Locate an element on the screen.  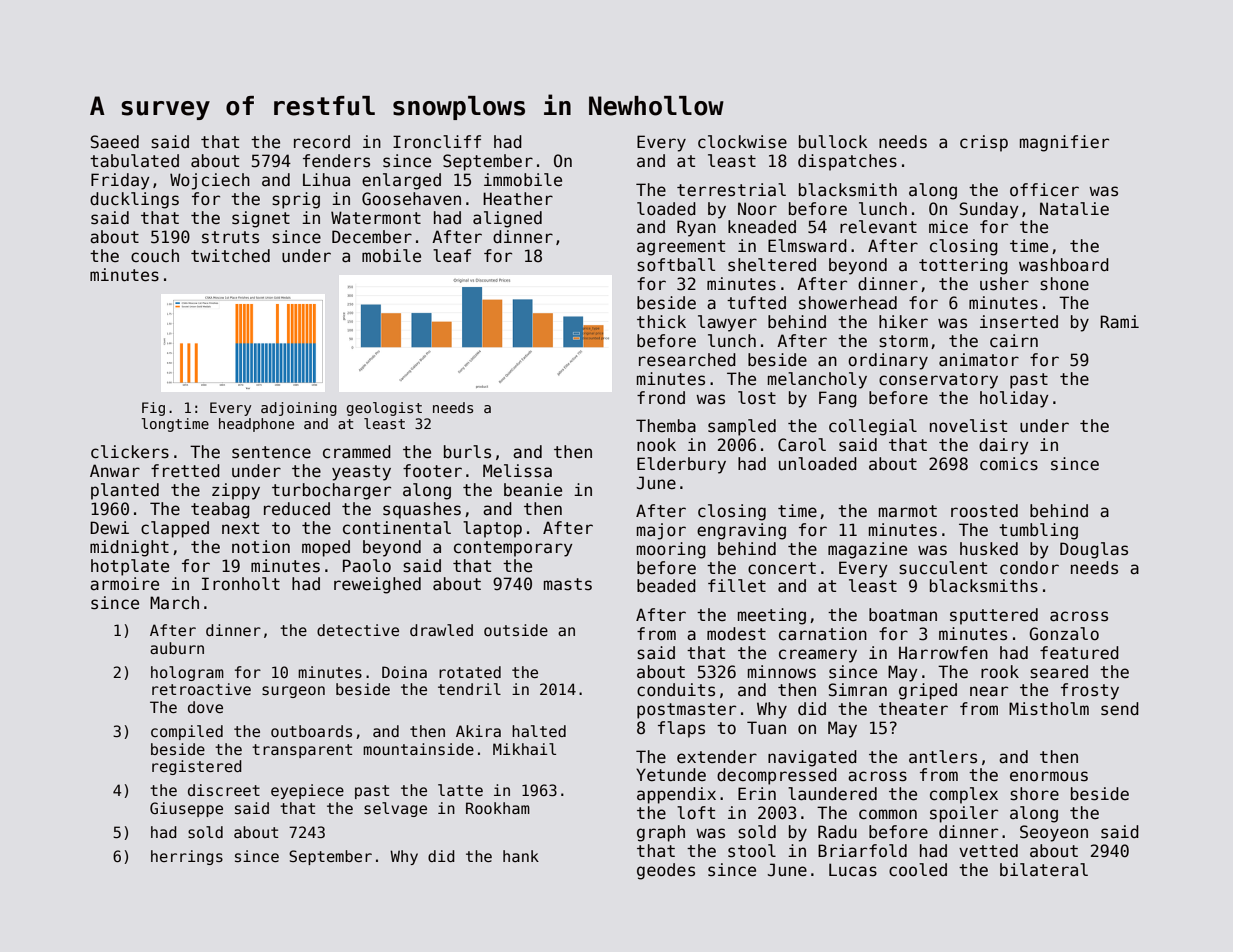
Saeed is located at coordinates (114, 142).
